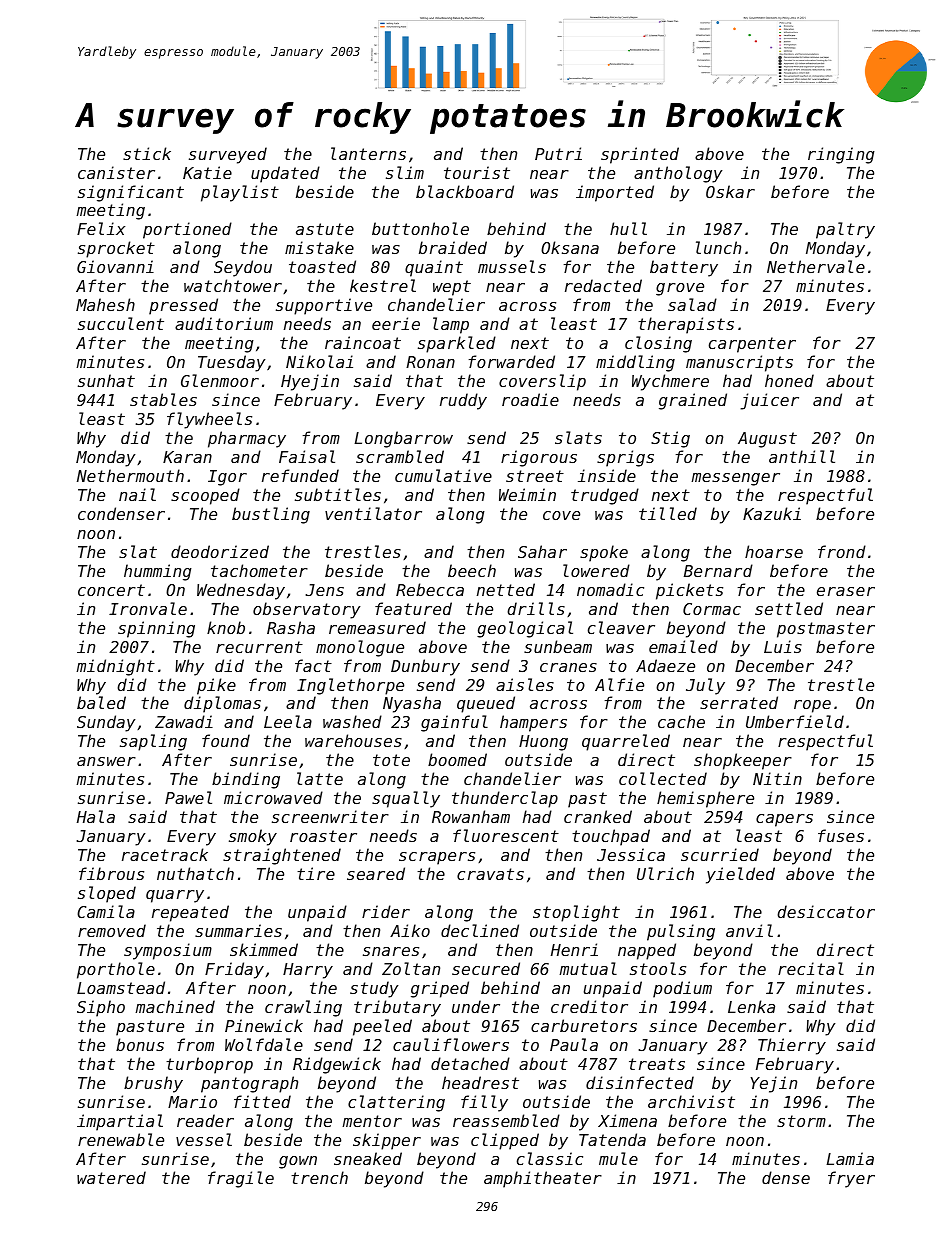 Image resolution: width=952 pixels, height=1233 pixels. I want to click on boomed, so click(457, 759).
